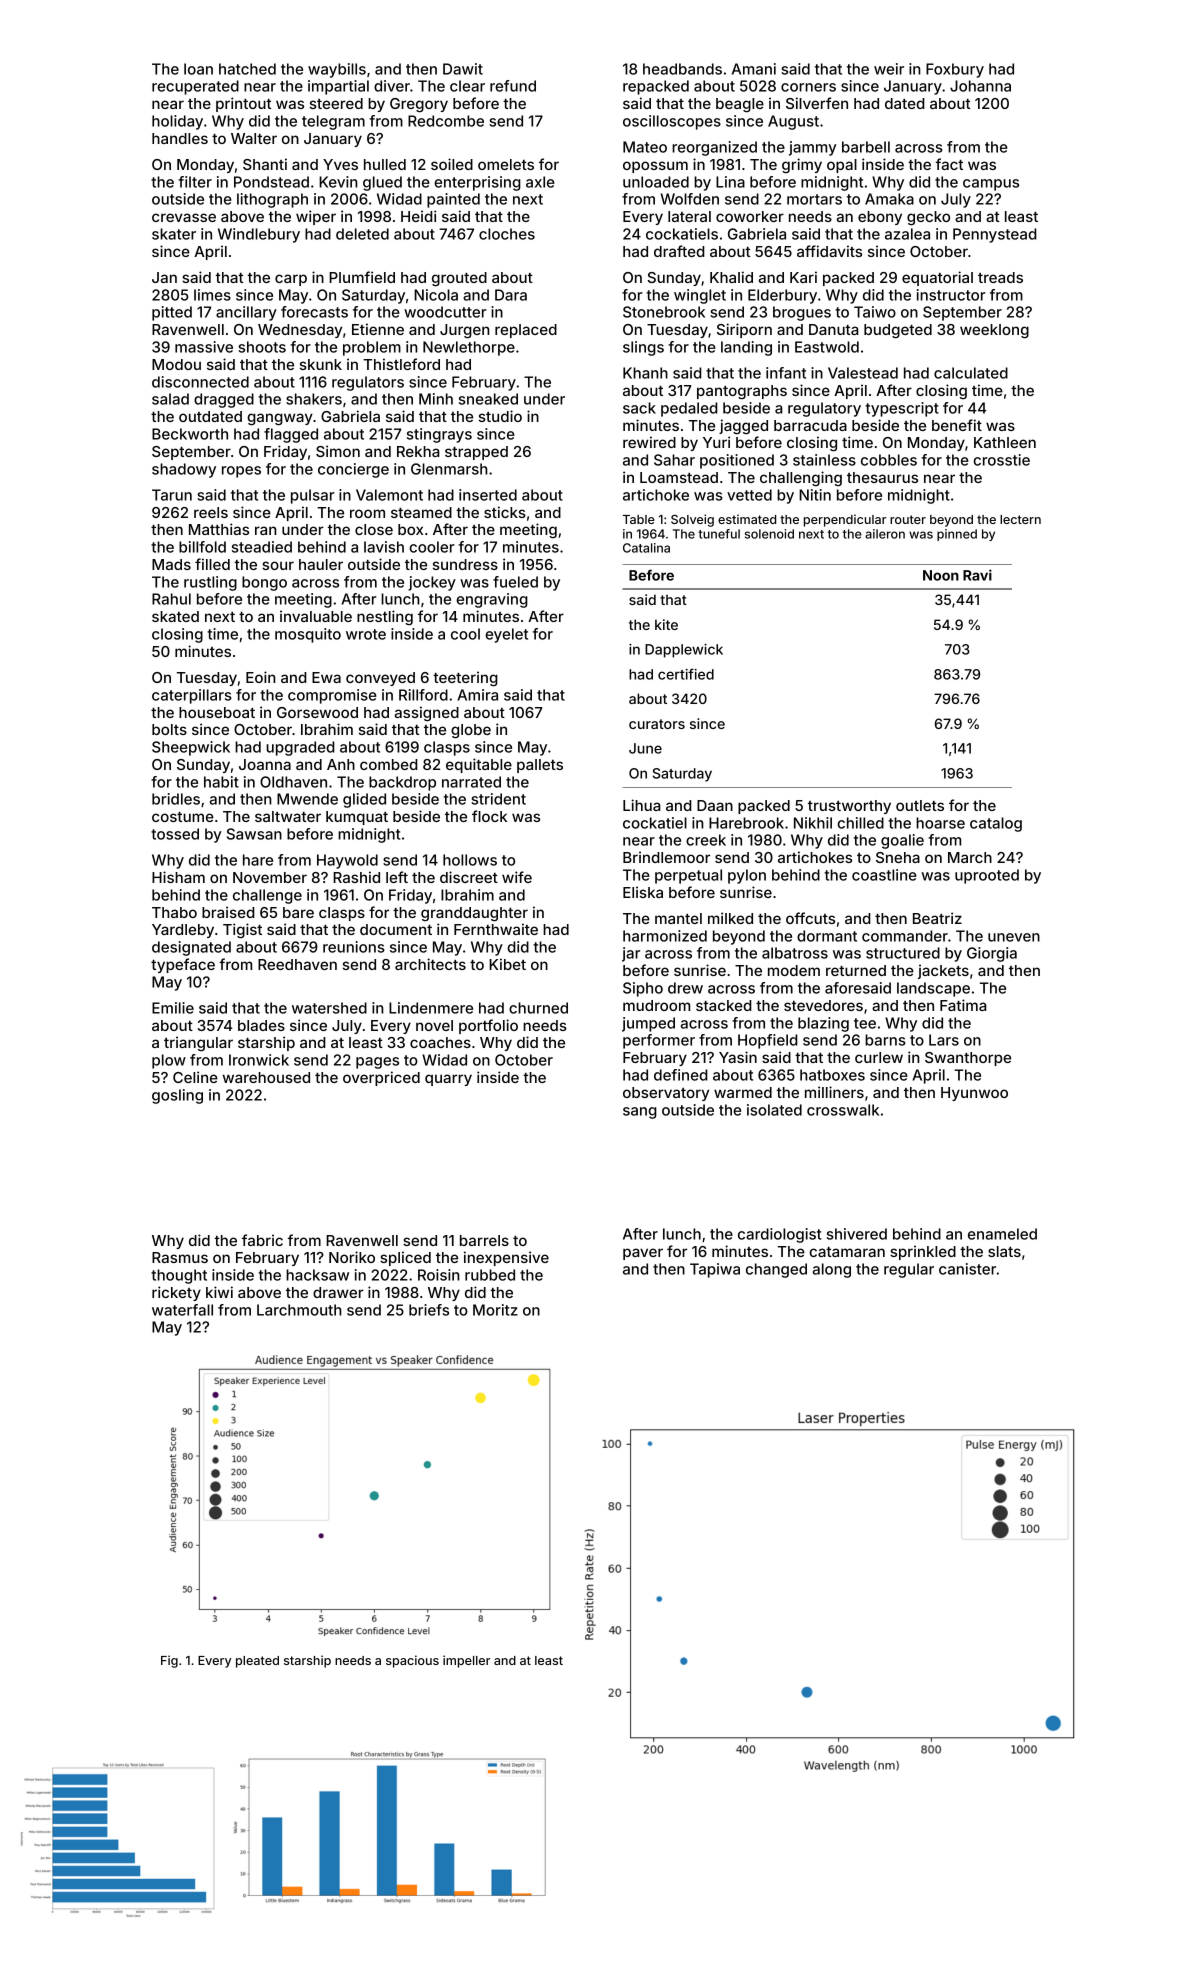  What do you see at coordinates (392, 86) in the image?
I see `diver` at bounding box center [392, 86].
